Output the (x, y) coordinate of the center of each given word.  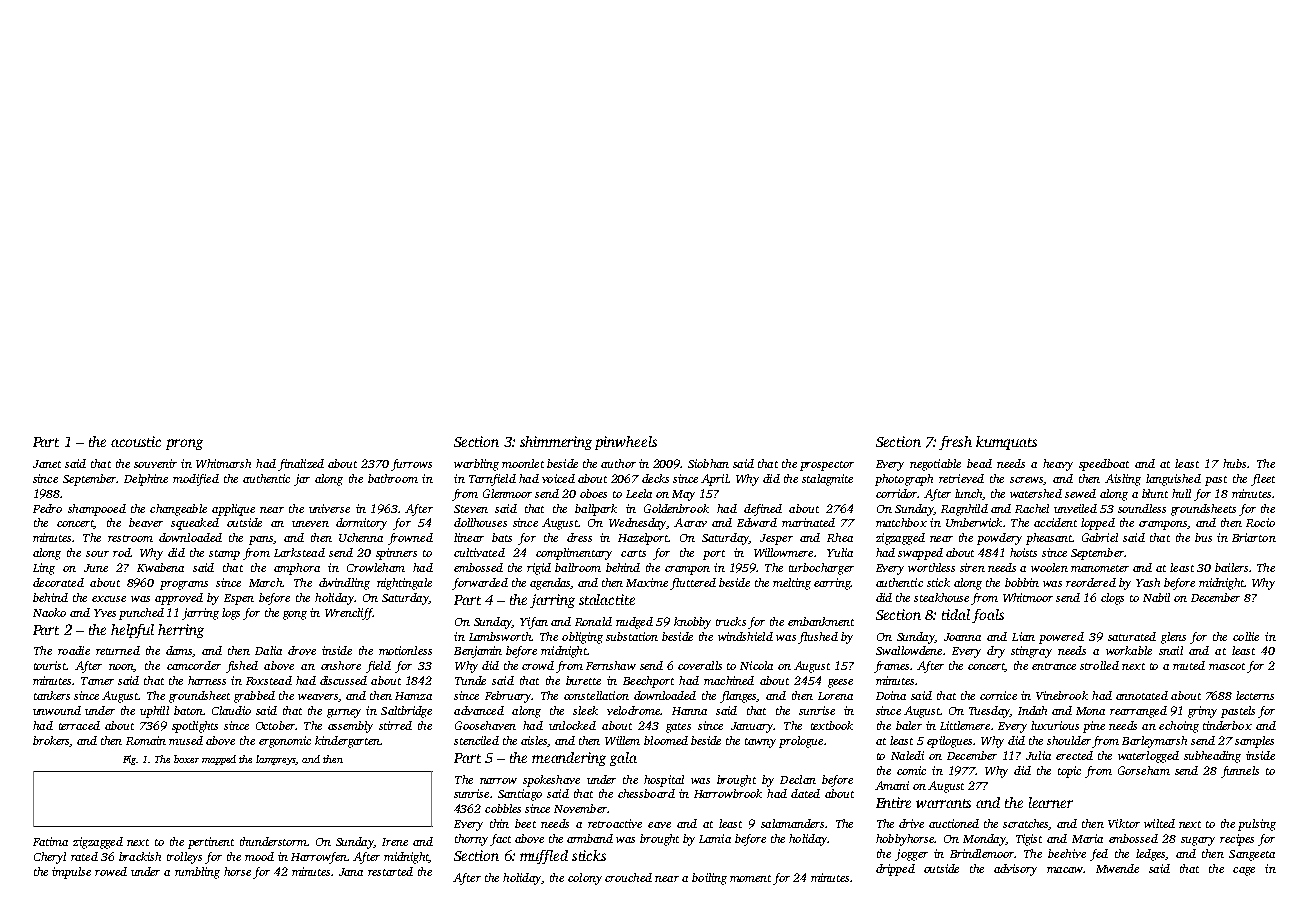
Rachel (1032, 508)
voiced (558, 478)
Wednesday (637, 524)
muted (1189, 665)
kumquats (1006, 443)
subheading (1212, 757)
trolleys (184, 858)
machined (729, 680)
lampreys (276, 760)
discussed (343, 680)
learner (1051, 802)
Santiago (520, 795)
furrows (411, 465)
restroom (130, 538)
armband (590, 838)
